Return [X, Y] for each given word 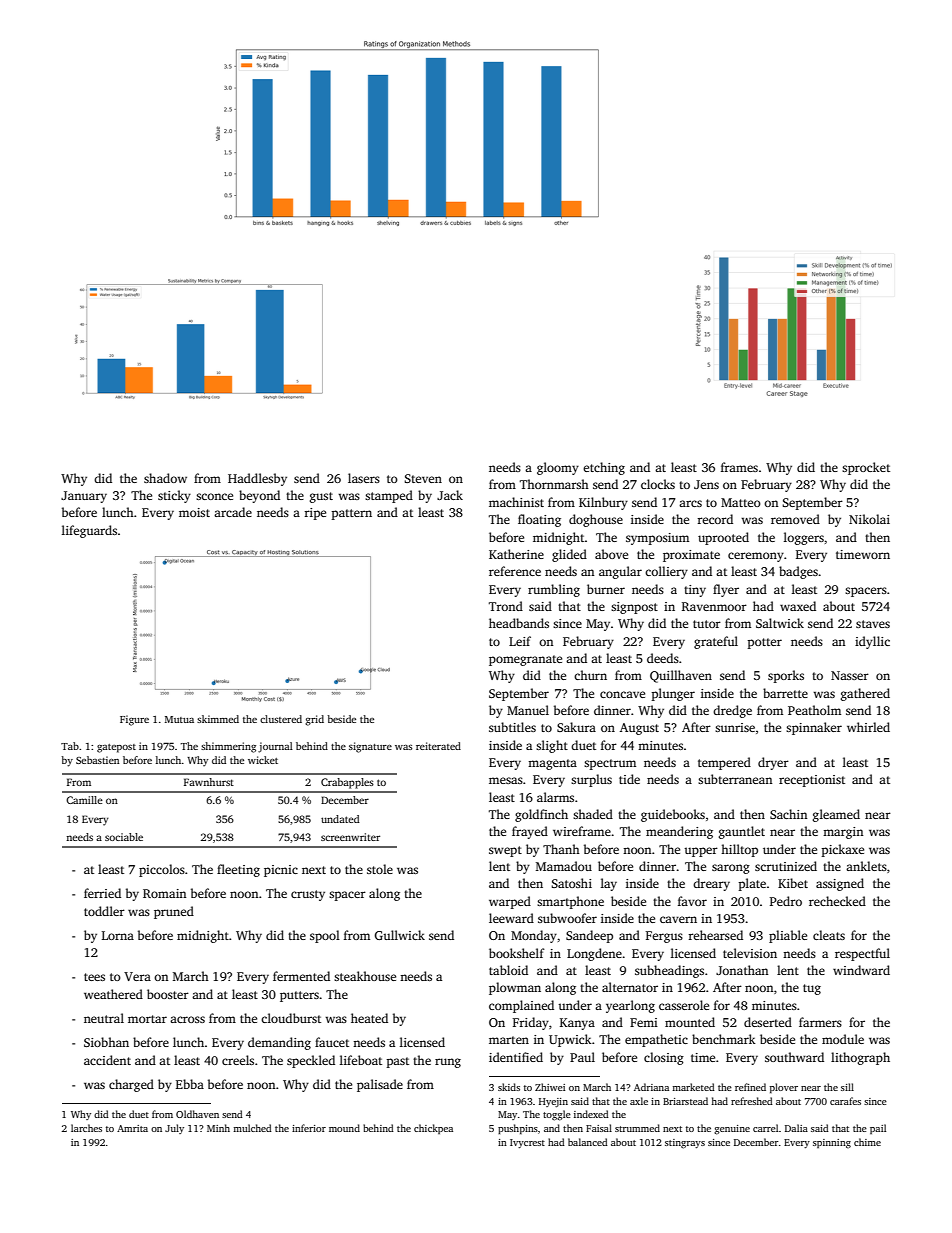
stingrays [685, 1144]
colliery [666, 572]
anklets [866, 866]
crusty [308, 895]
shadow [165, 478]
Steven [423, 478]
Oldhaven [197, 1114]
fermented [301, 976]
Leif [520, 641]
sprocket [866, 468]
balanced [588, 1142]
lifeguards [89, 531]
